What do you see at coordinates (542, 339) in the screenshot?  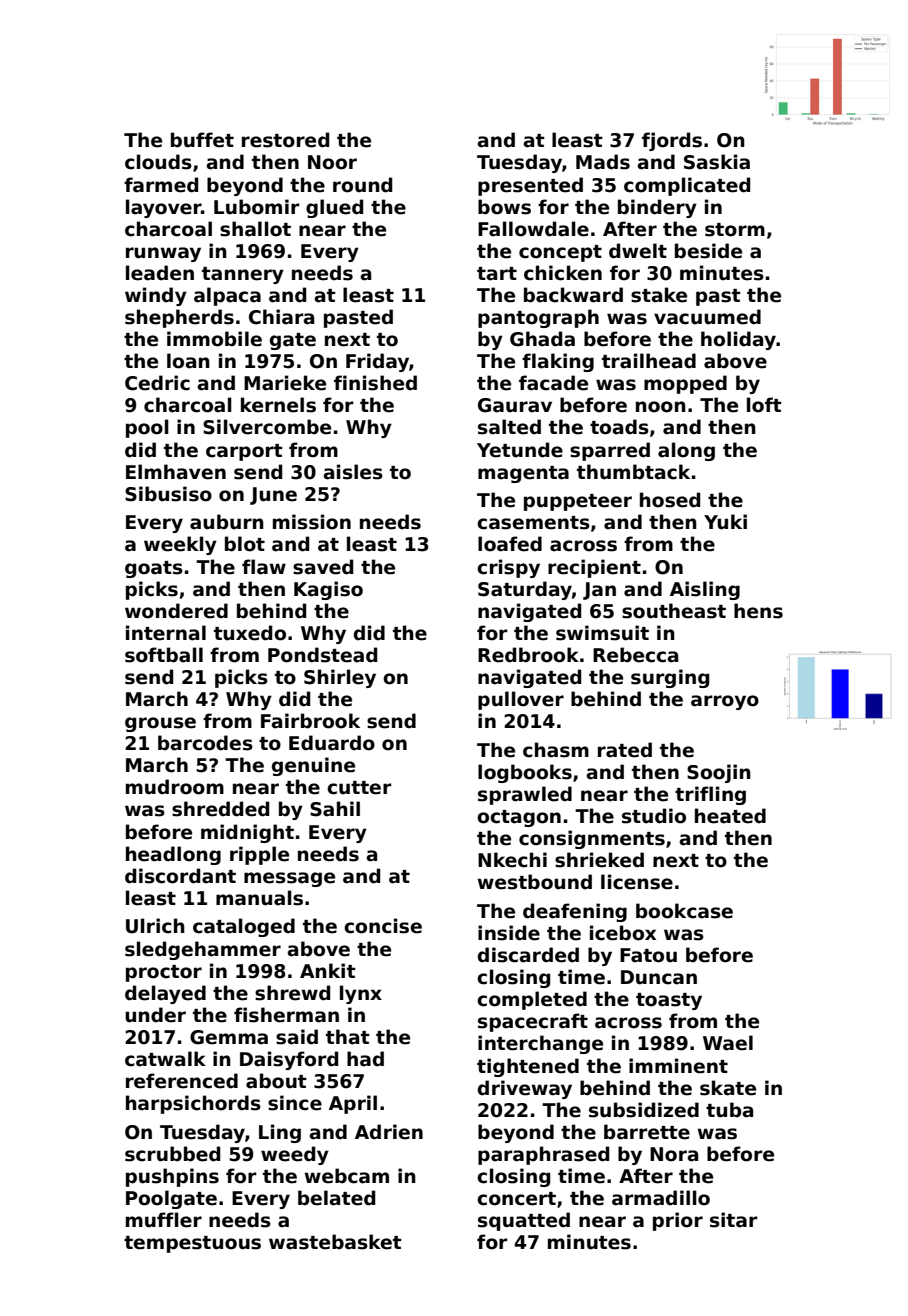 I see `Ghada` at bounding box center [542, 339].
